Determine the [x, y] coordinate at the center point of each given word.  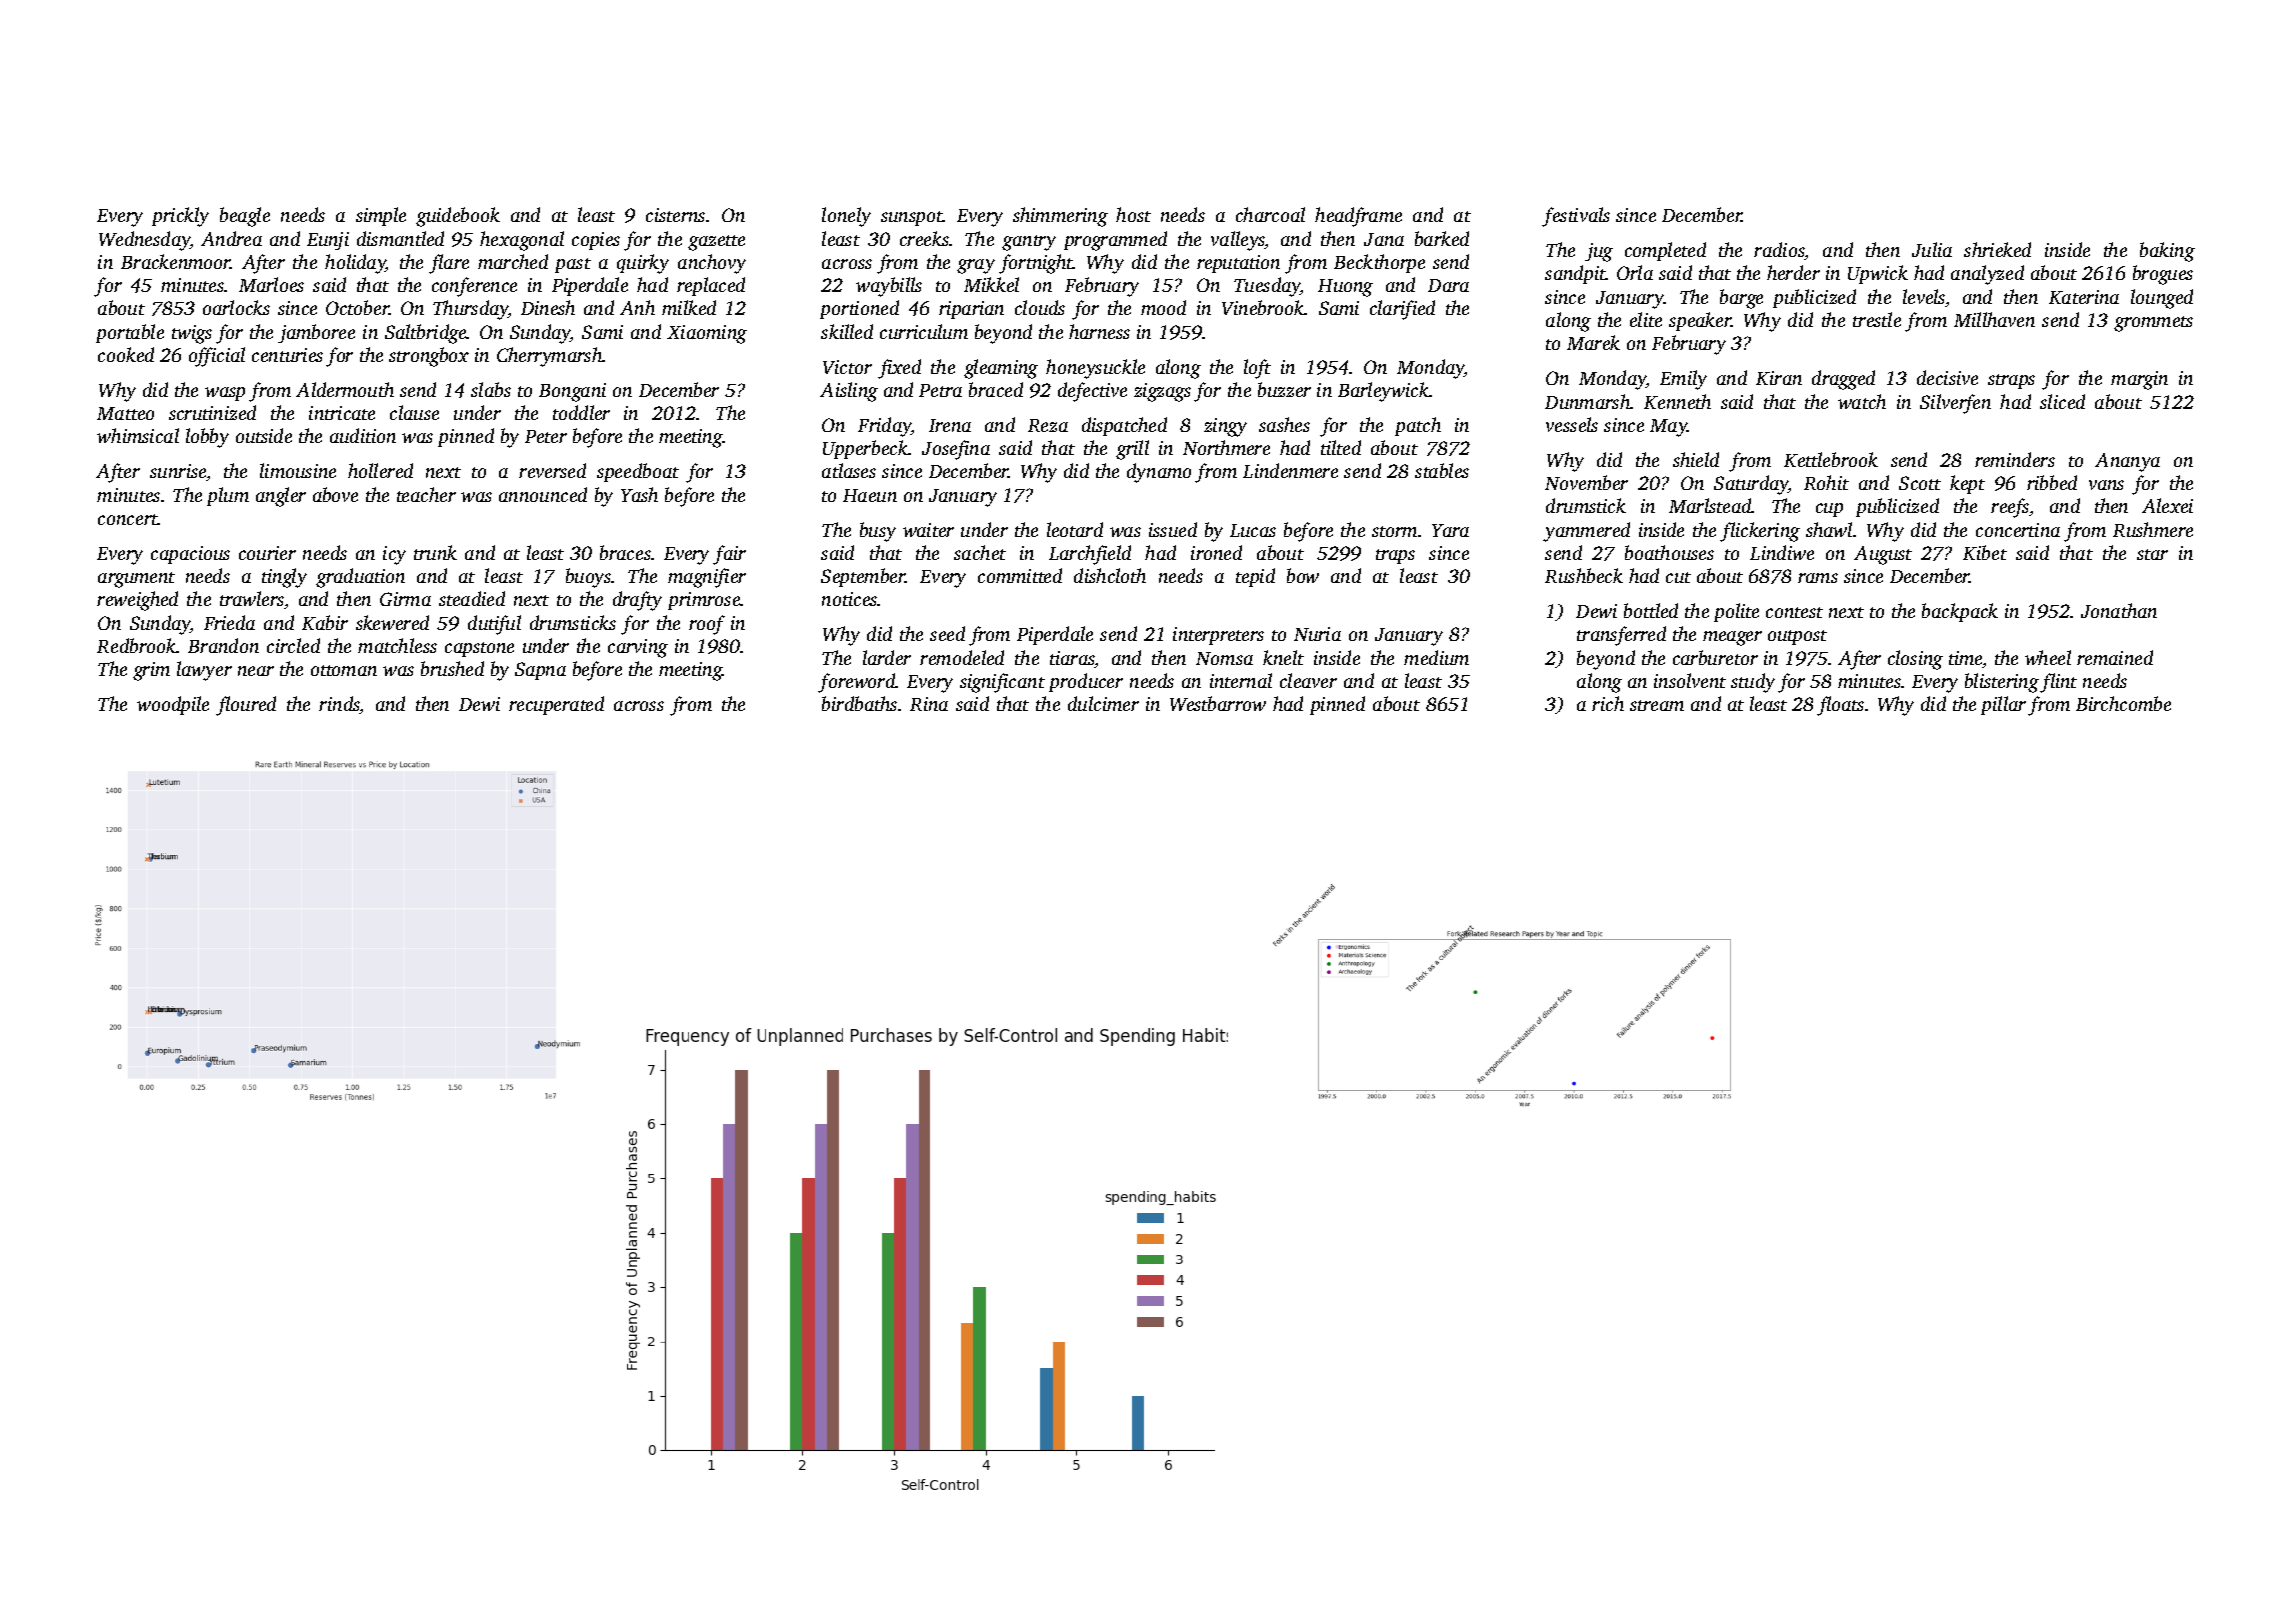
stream [1657, 705]
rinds [339, 705]
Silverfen [1955, 404]
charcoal [1270, 214]
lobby [207, 438]
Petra [940, 390]
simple [381, 216]
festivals [1576, 217]
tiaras [1072, 659]
